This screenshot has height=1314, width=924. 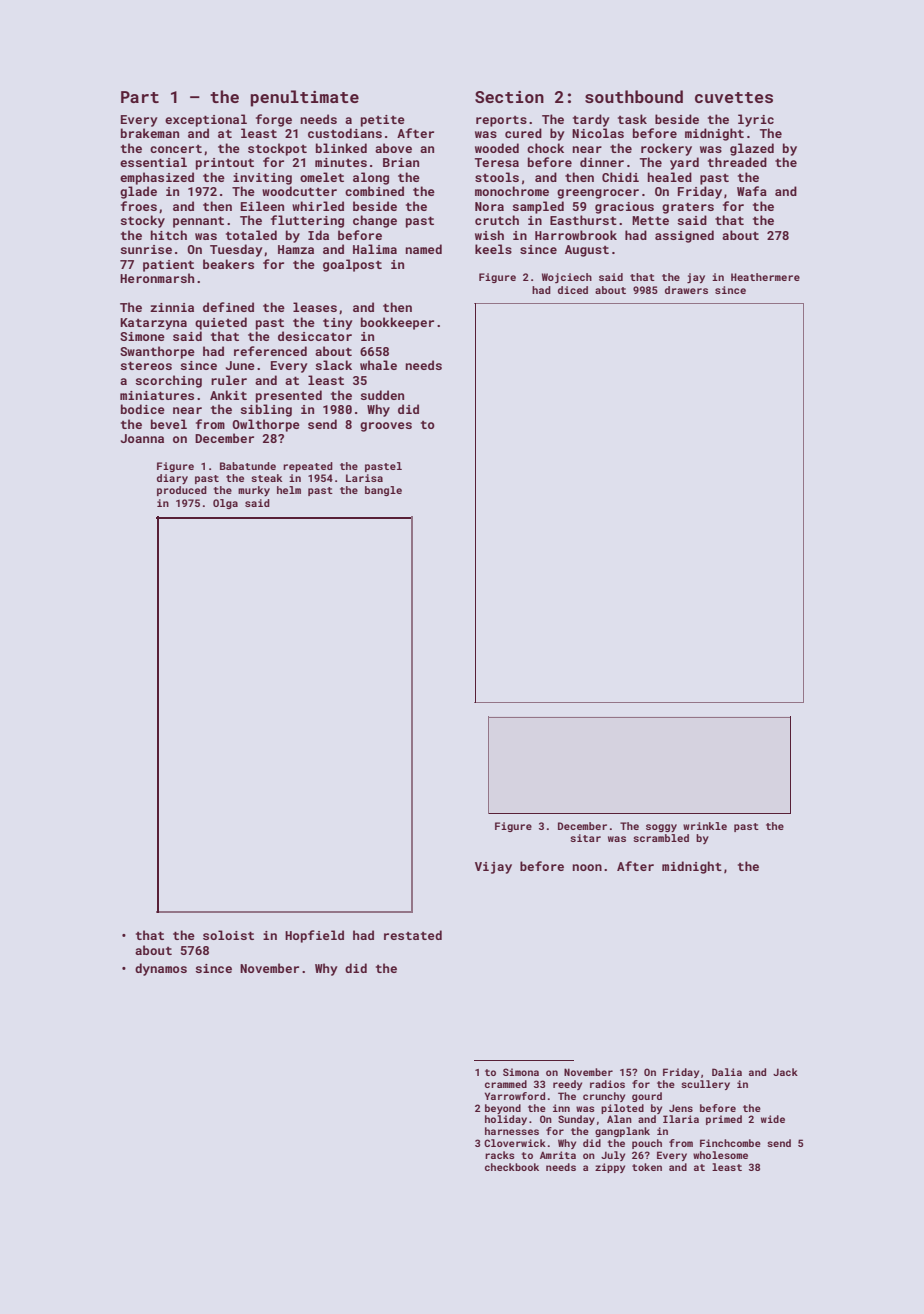 What do you see at coordinates (705, 826) in the screenshot?
I see `wrinkle` at bounding box center [705, 826].
